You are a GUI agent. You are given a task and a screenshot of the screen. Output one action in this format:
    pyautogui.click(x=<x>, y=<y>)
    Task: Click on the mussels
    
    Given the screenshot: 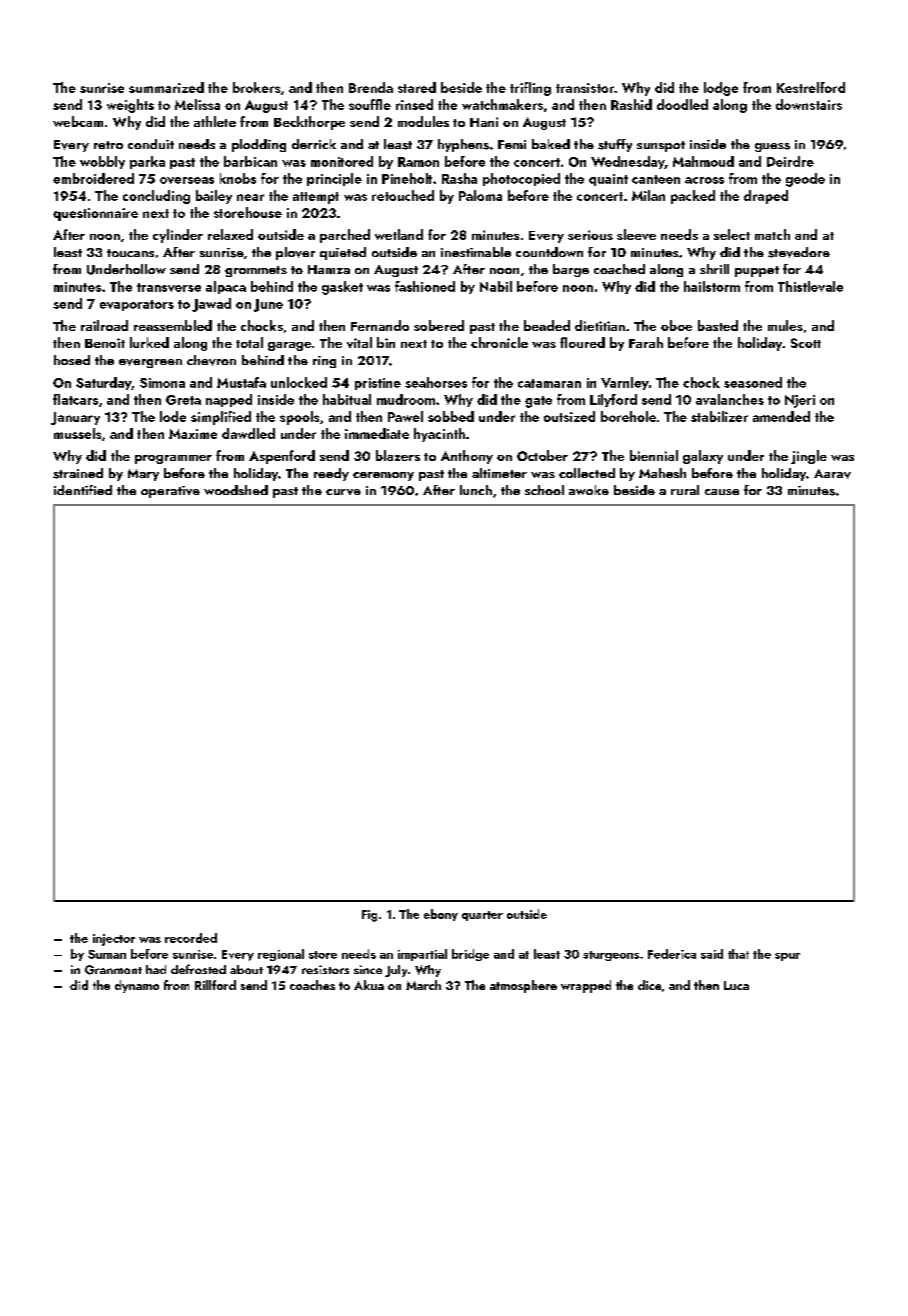 What is the action you would take?
    pyautogui.click(x=77, y=433)
